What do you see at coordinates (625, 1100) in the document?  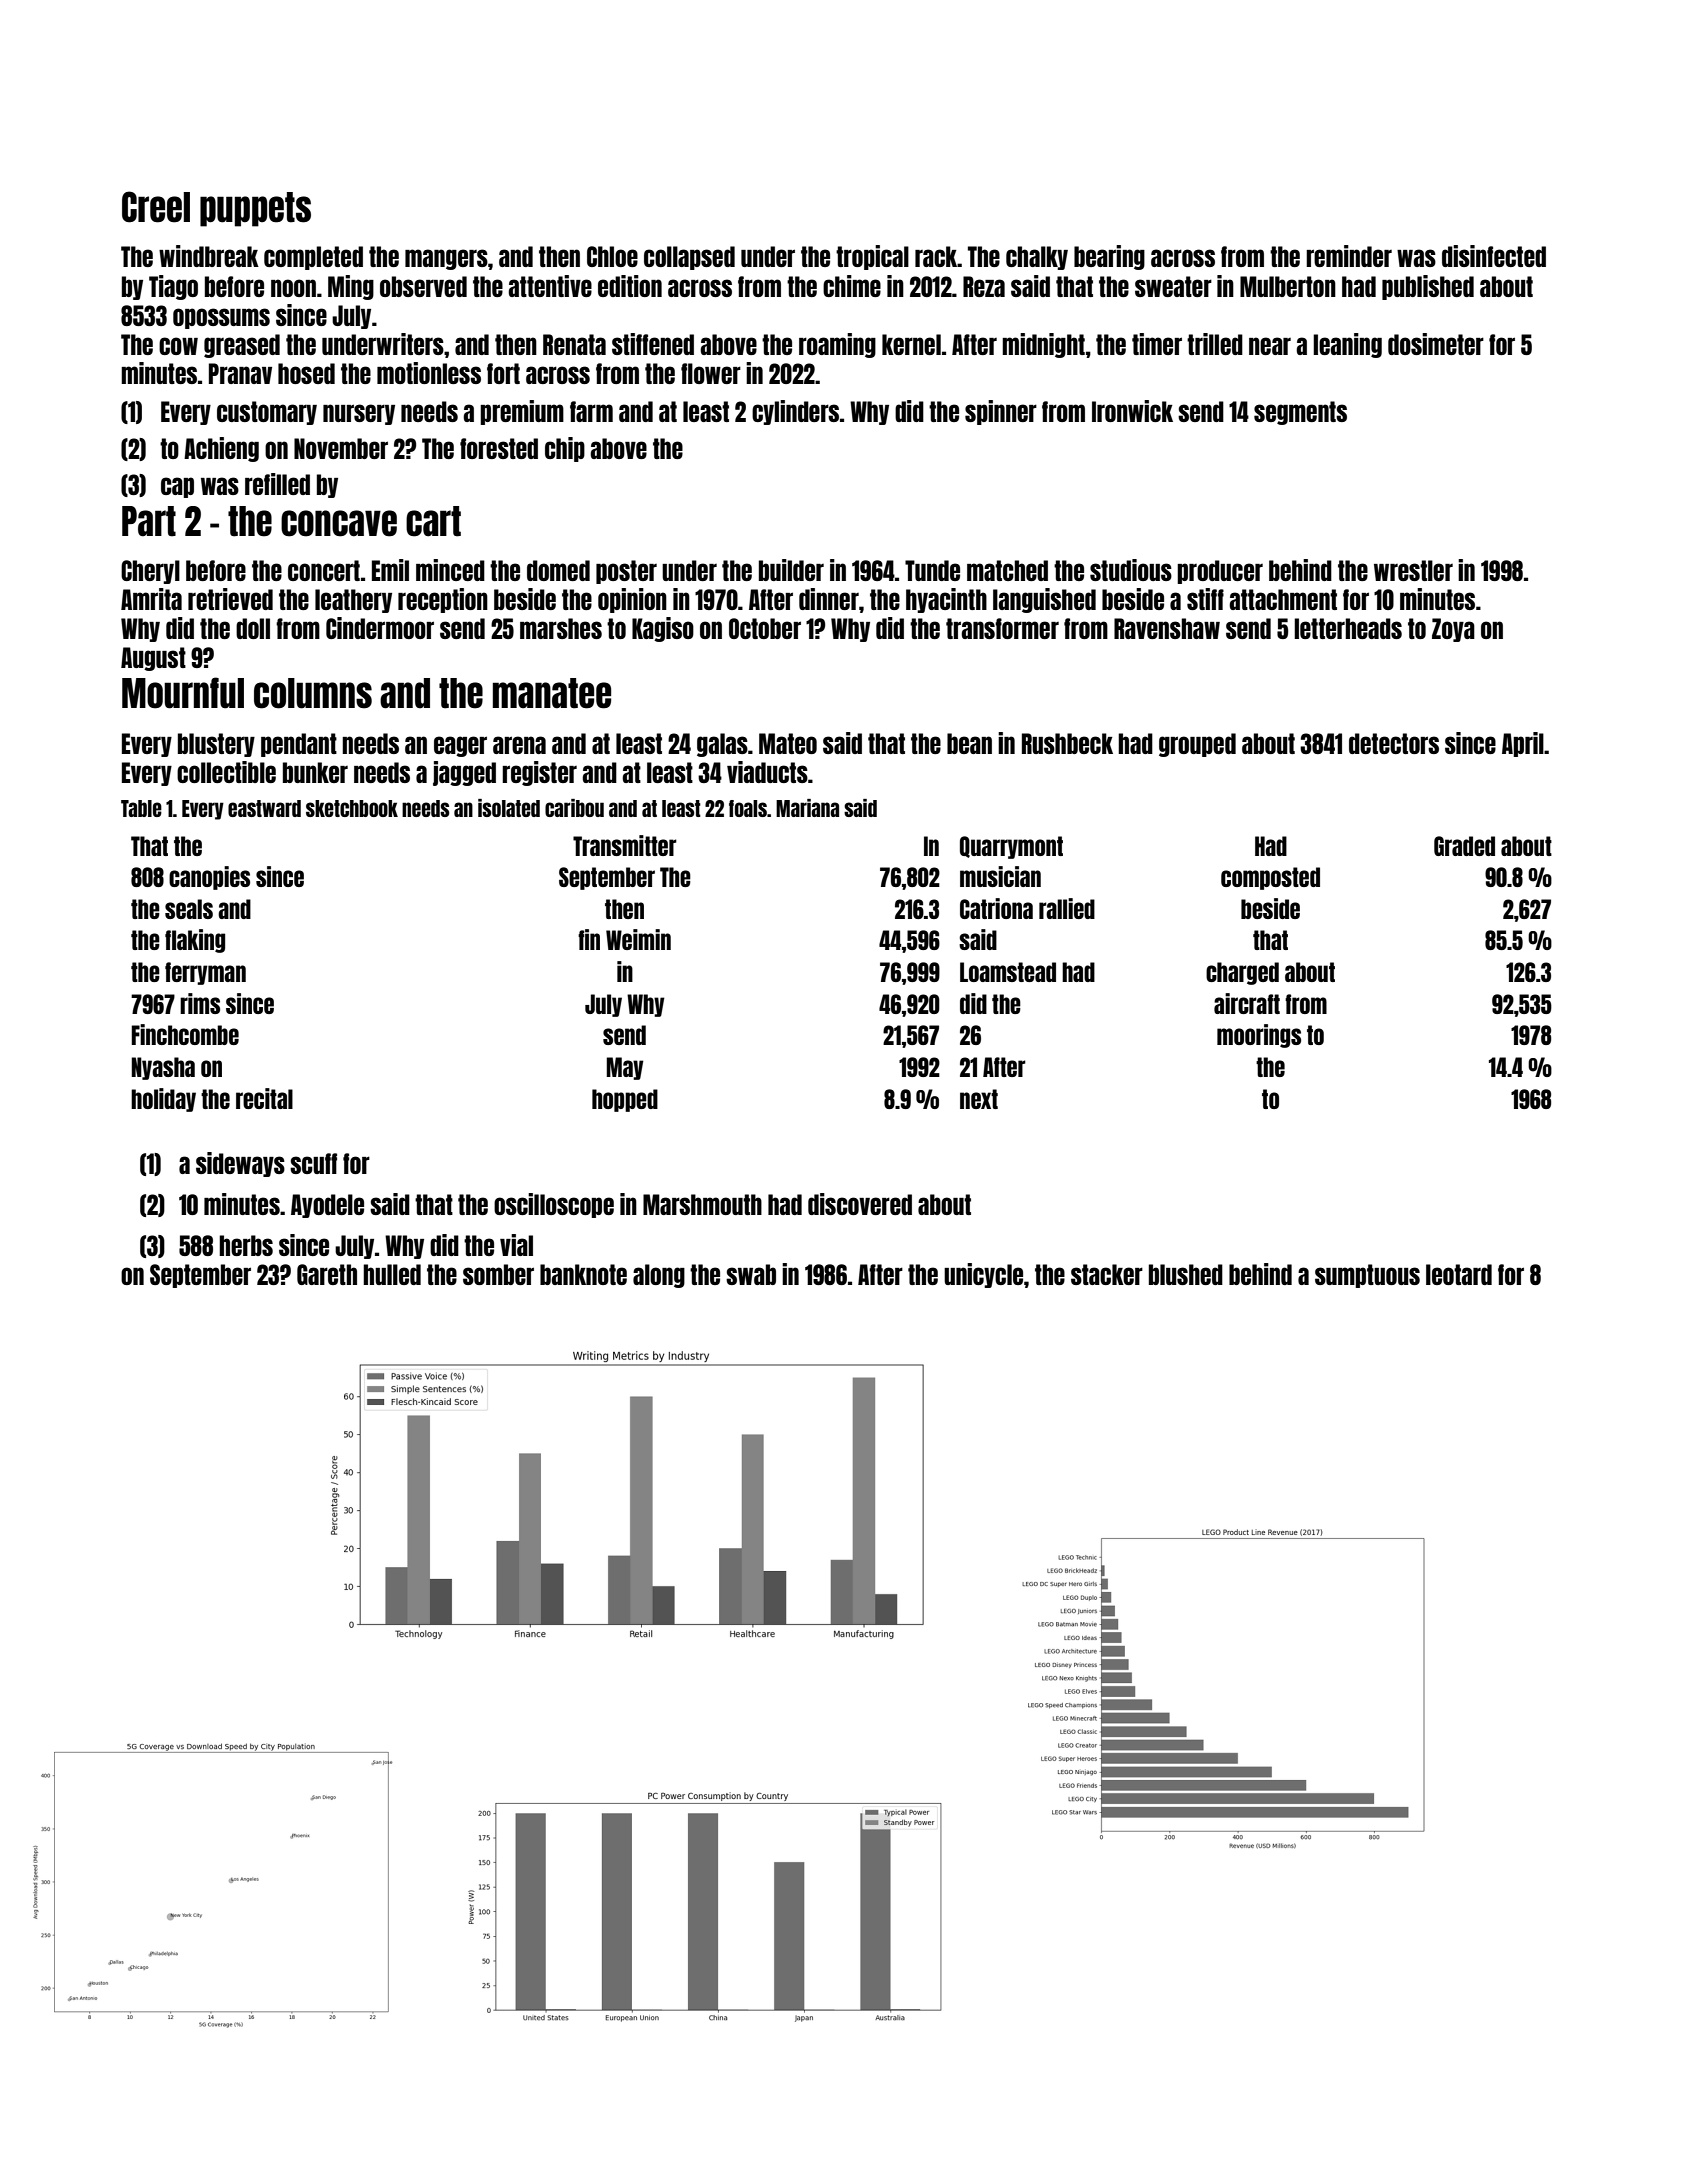 I see `hopped` at bounding box center [625, 1100].
